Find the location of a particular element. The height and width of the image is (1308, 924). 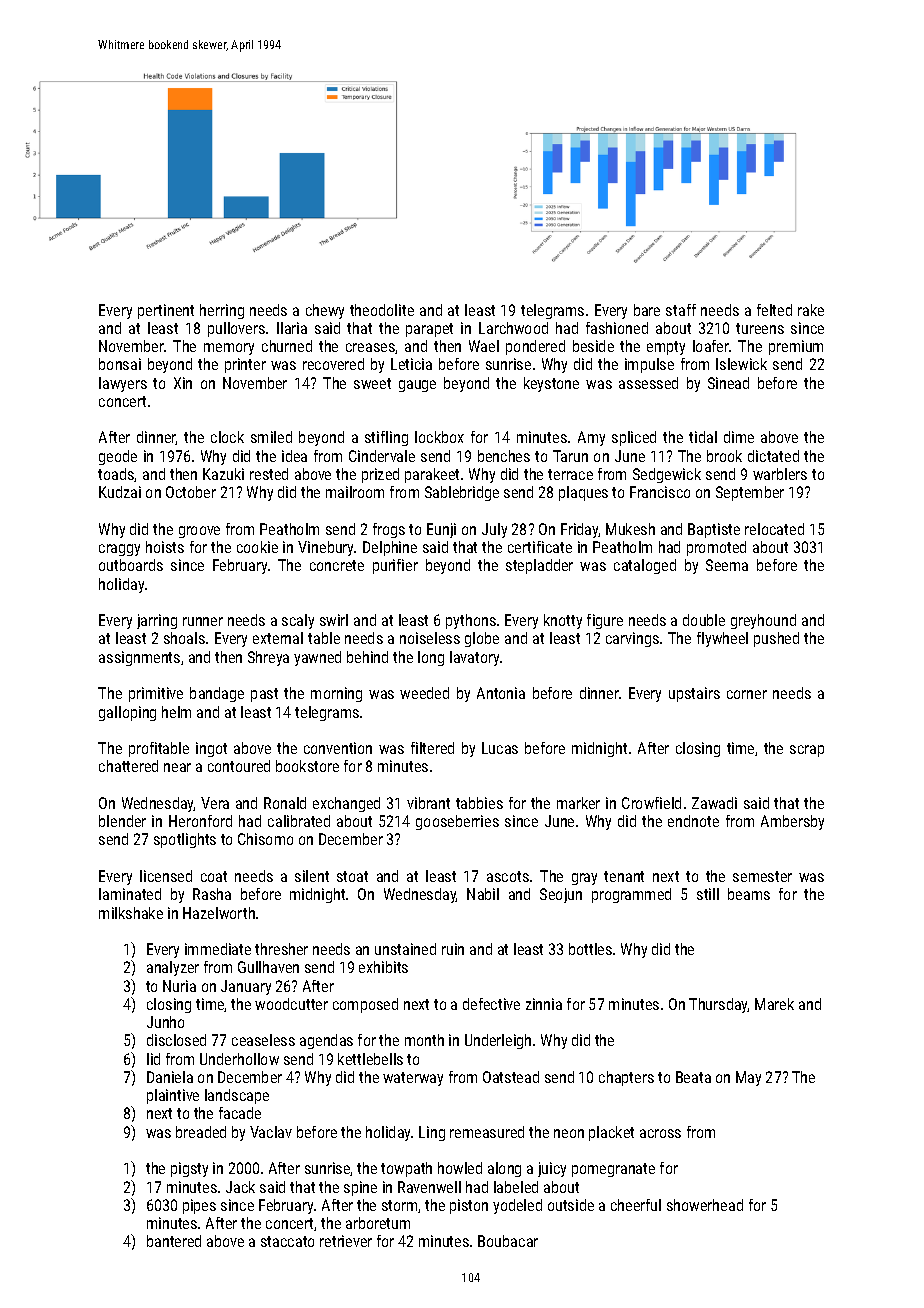

greyhound is located at coordinates (763, 621).
